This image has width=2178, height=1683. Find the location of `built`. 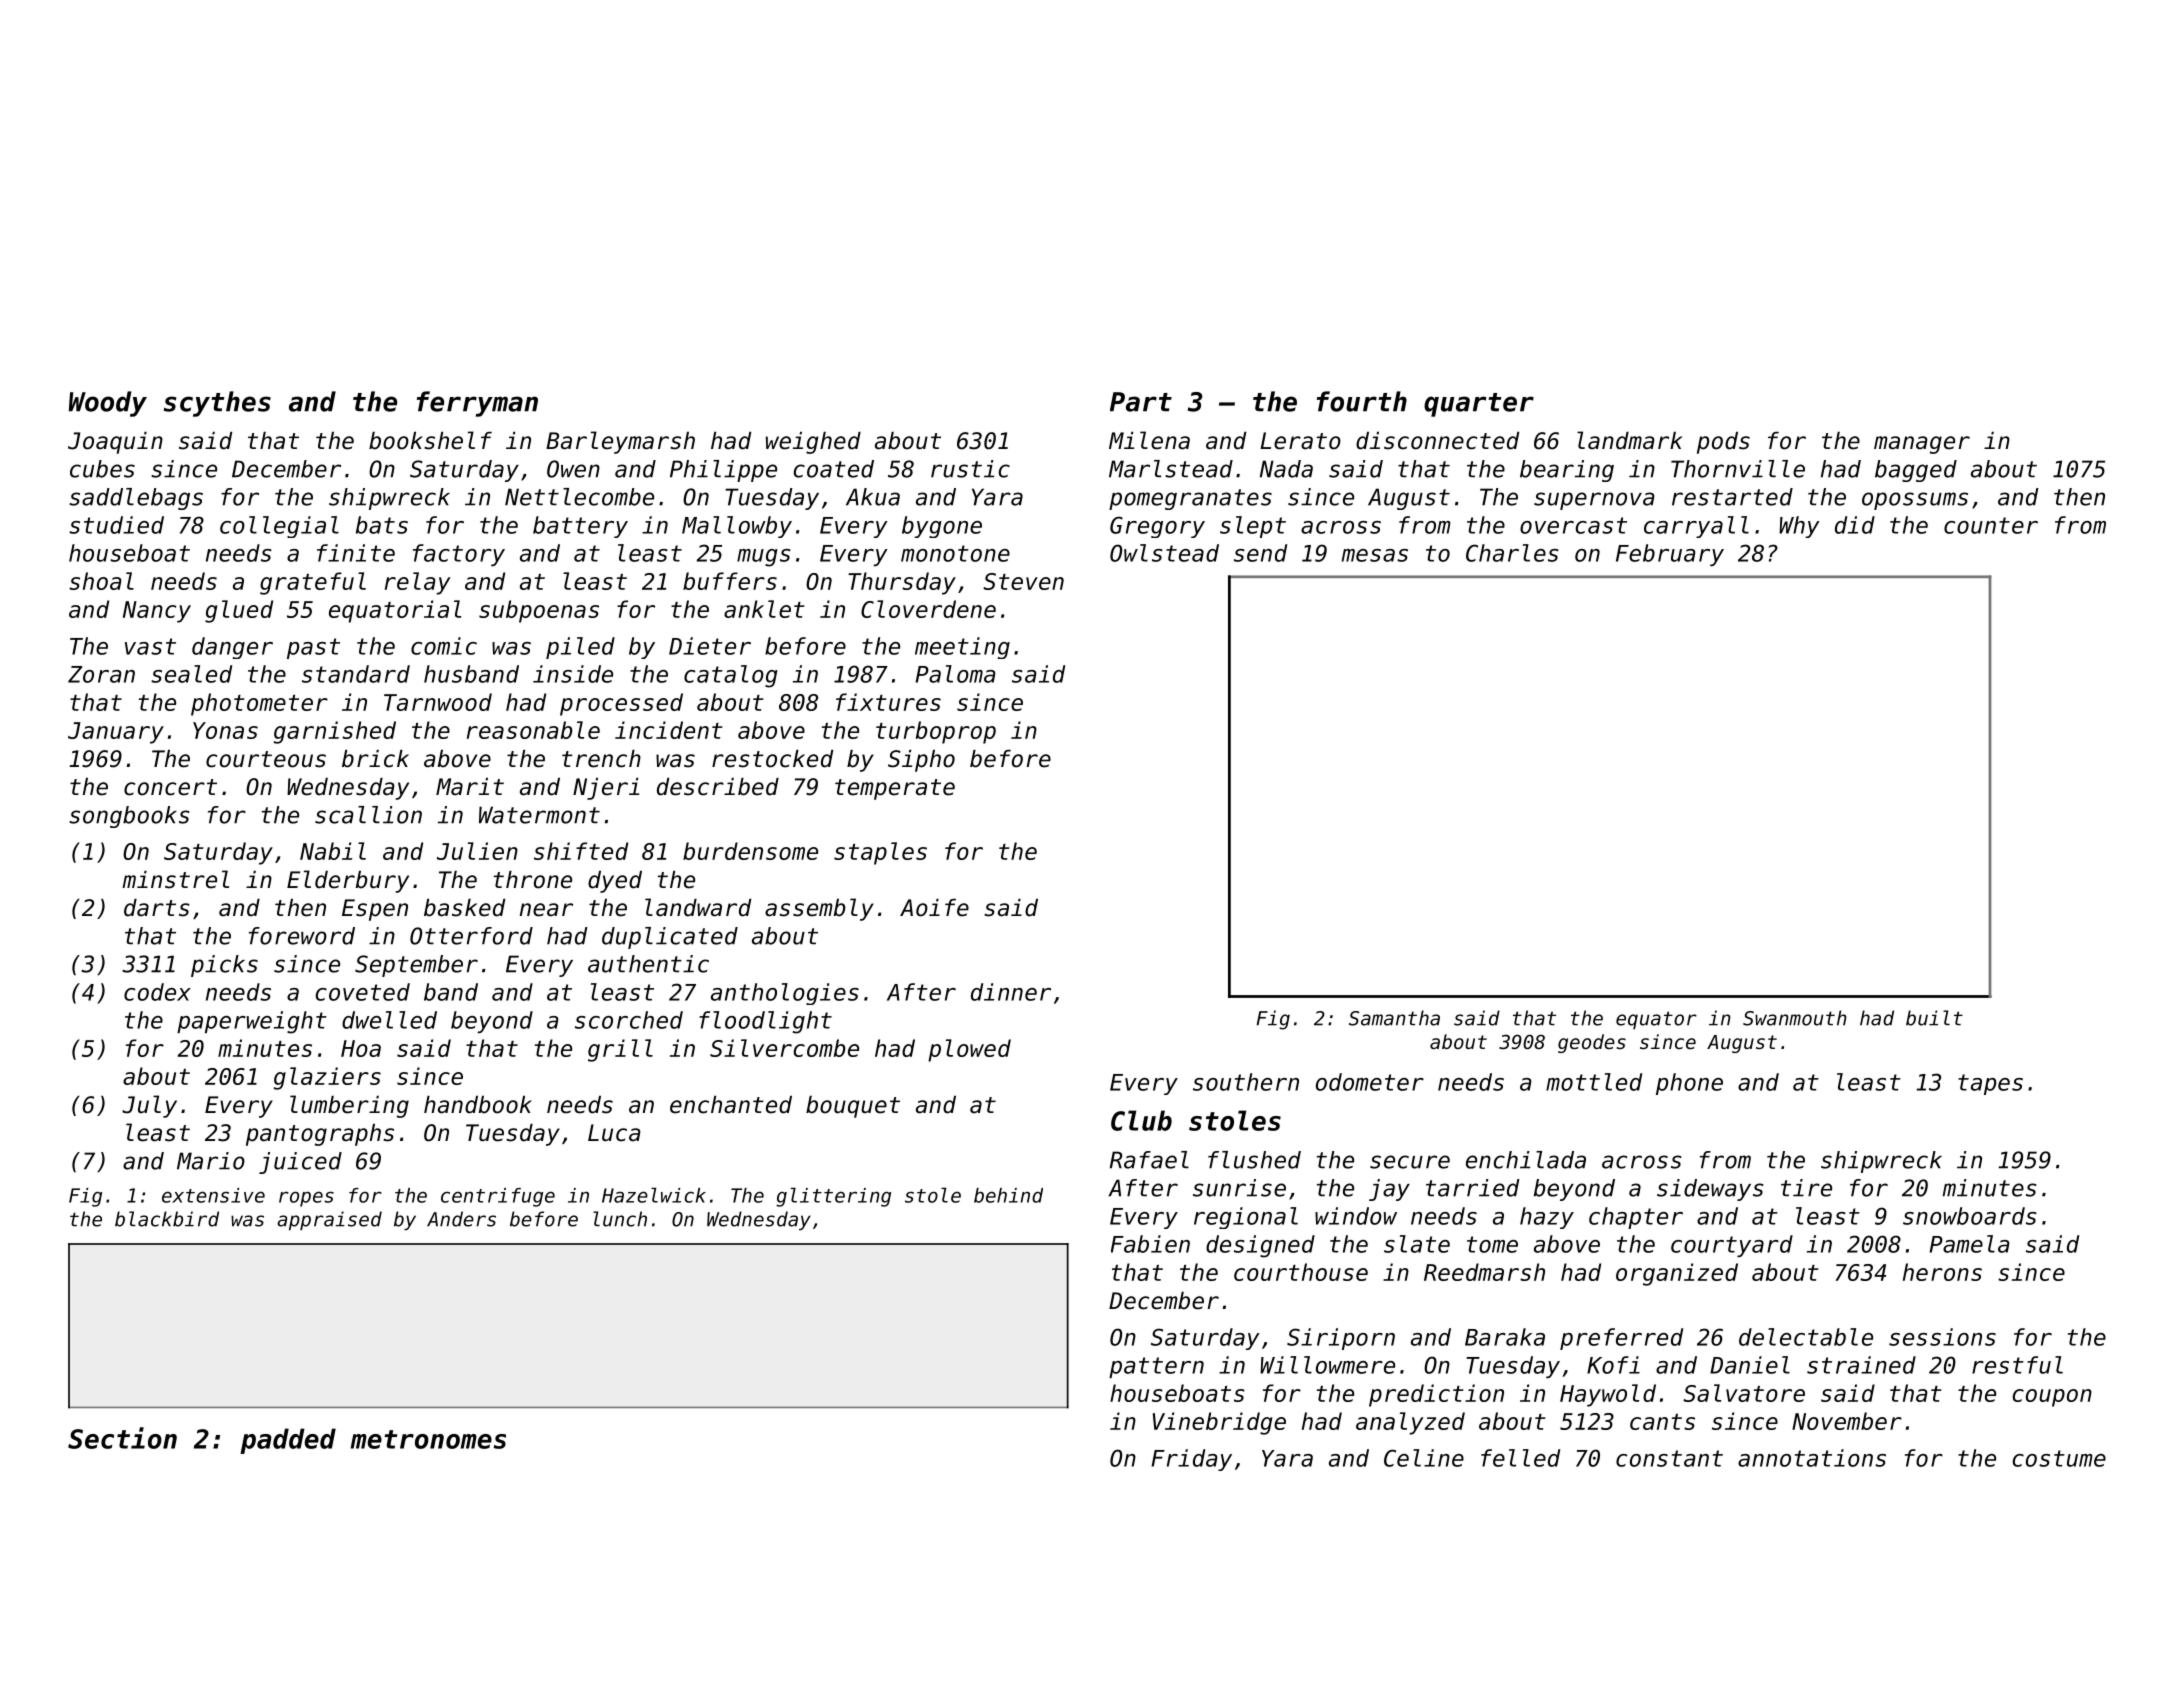

built is located at coordinates (1934, 1018).
